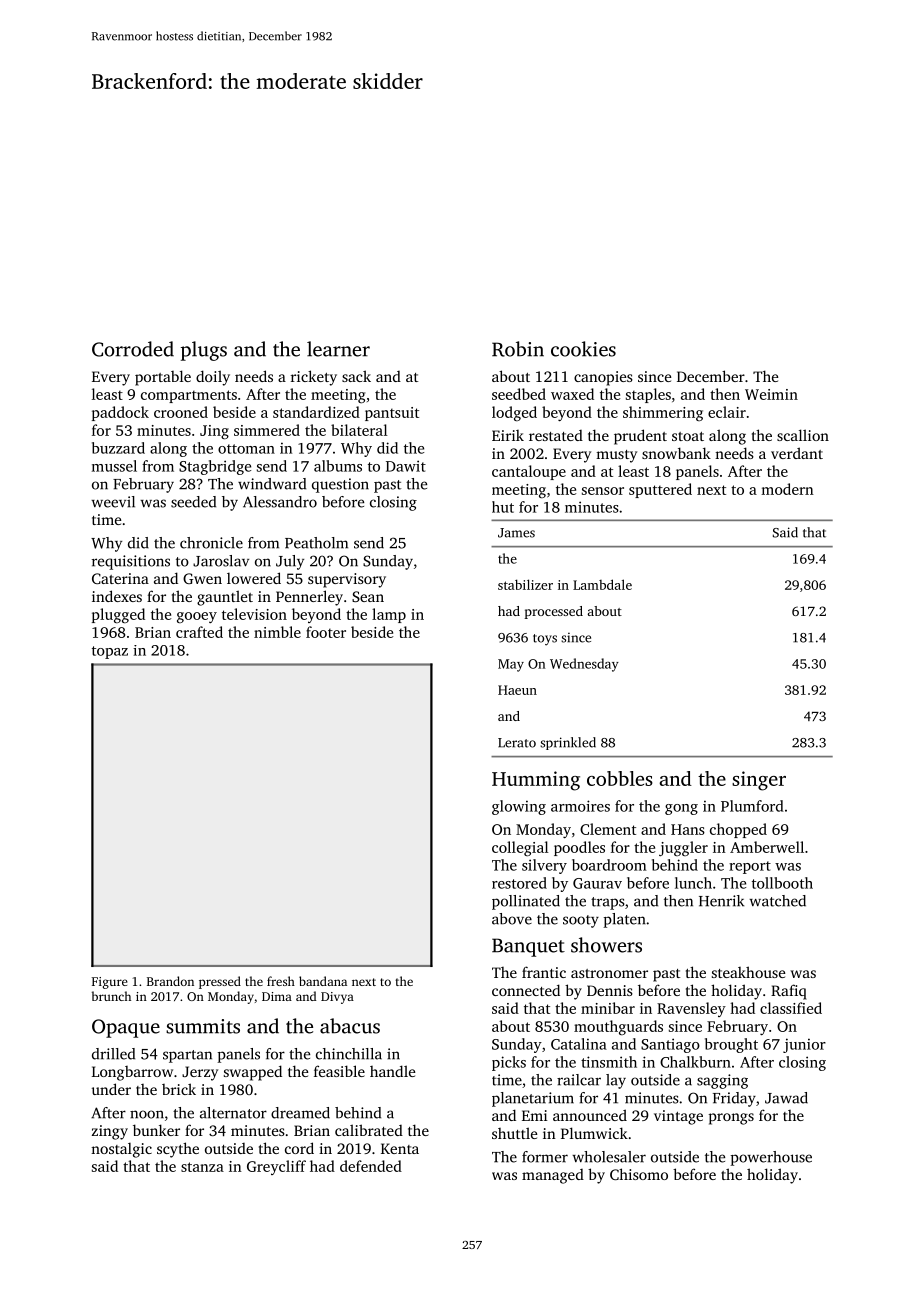 The width and height of the screenshot is (924, 1311). Describe the element at coordinates (170, 981) in the screenshot. I see `Brandon` at that location.
